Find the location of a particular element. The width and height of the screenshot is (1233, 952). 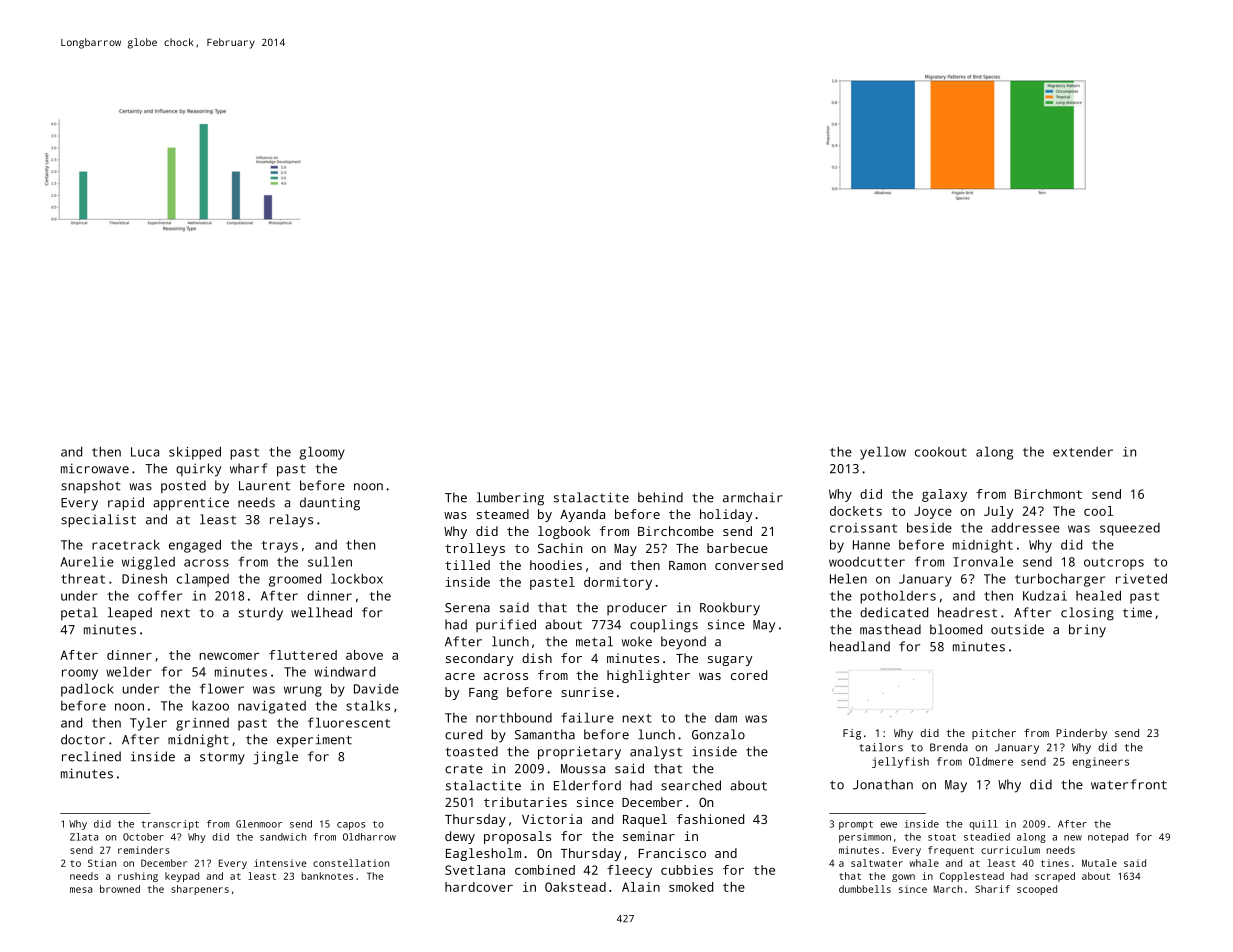

wellhead is located at coordinates (321, 612).
